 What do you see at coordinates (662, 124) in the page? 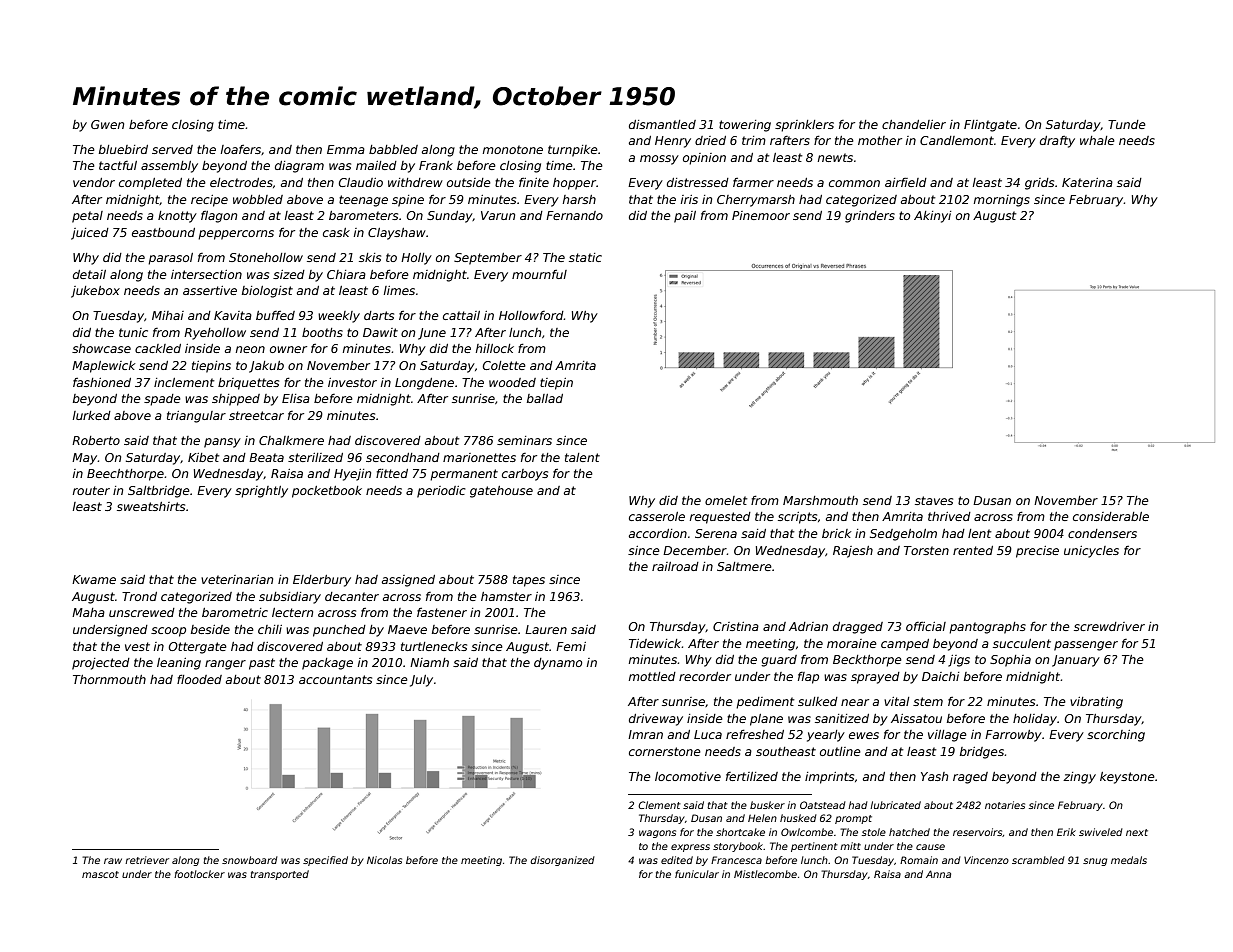
I see `dismantled` at bounding box center [662, 124].
